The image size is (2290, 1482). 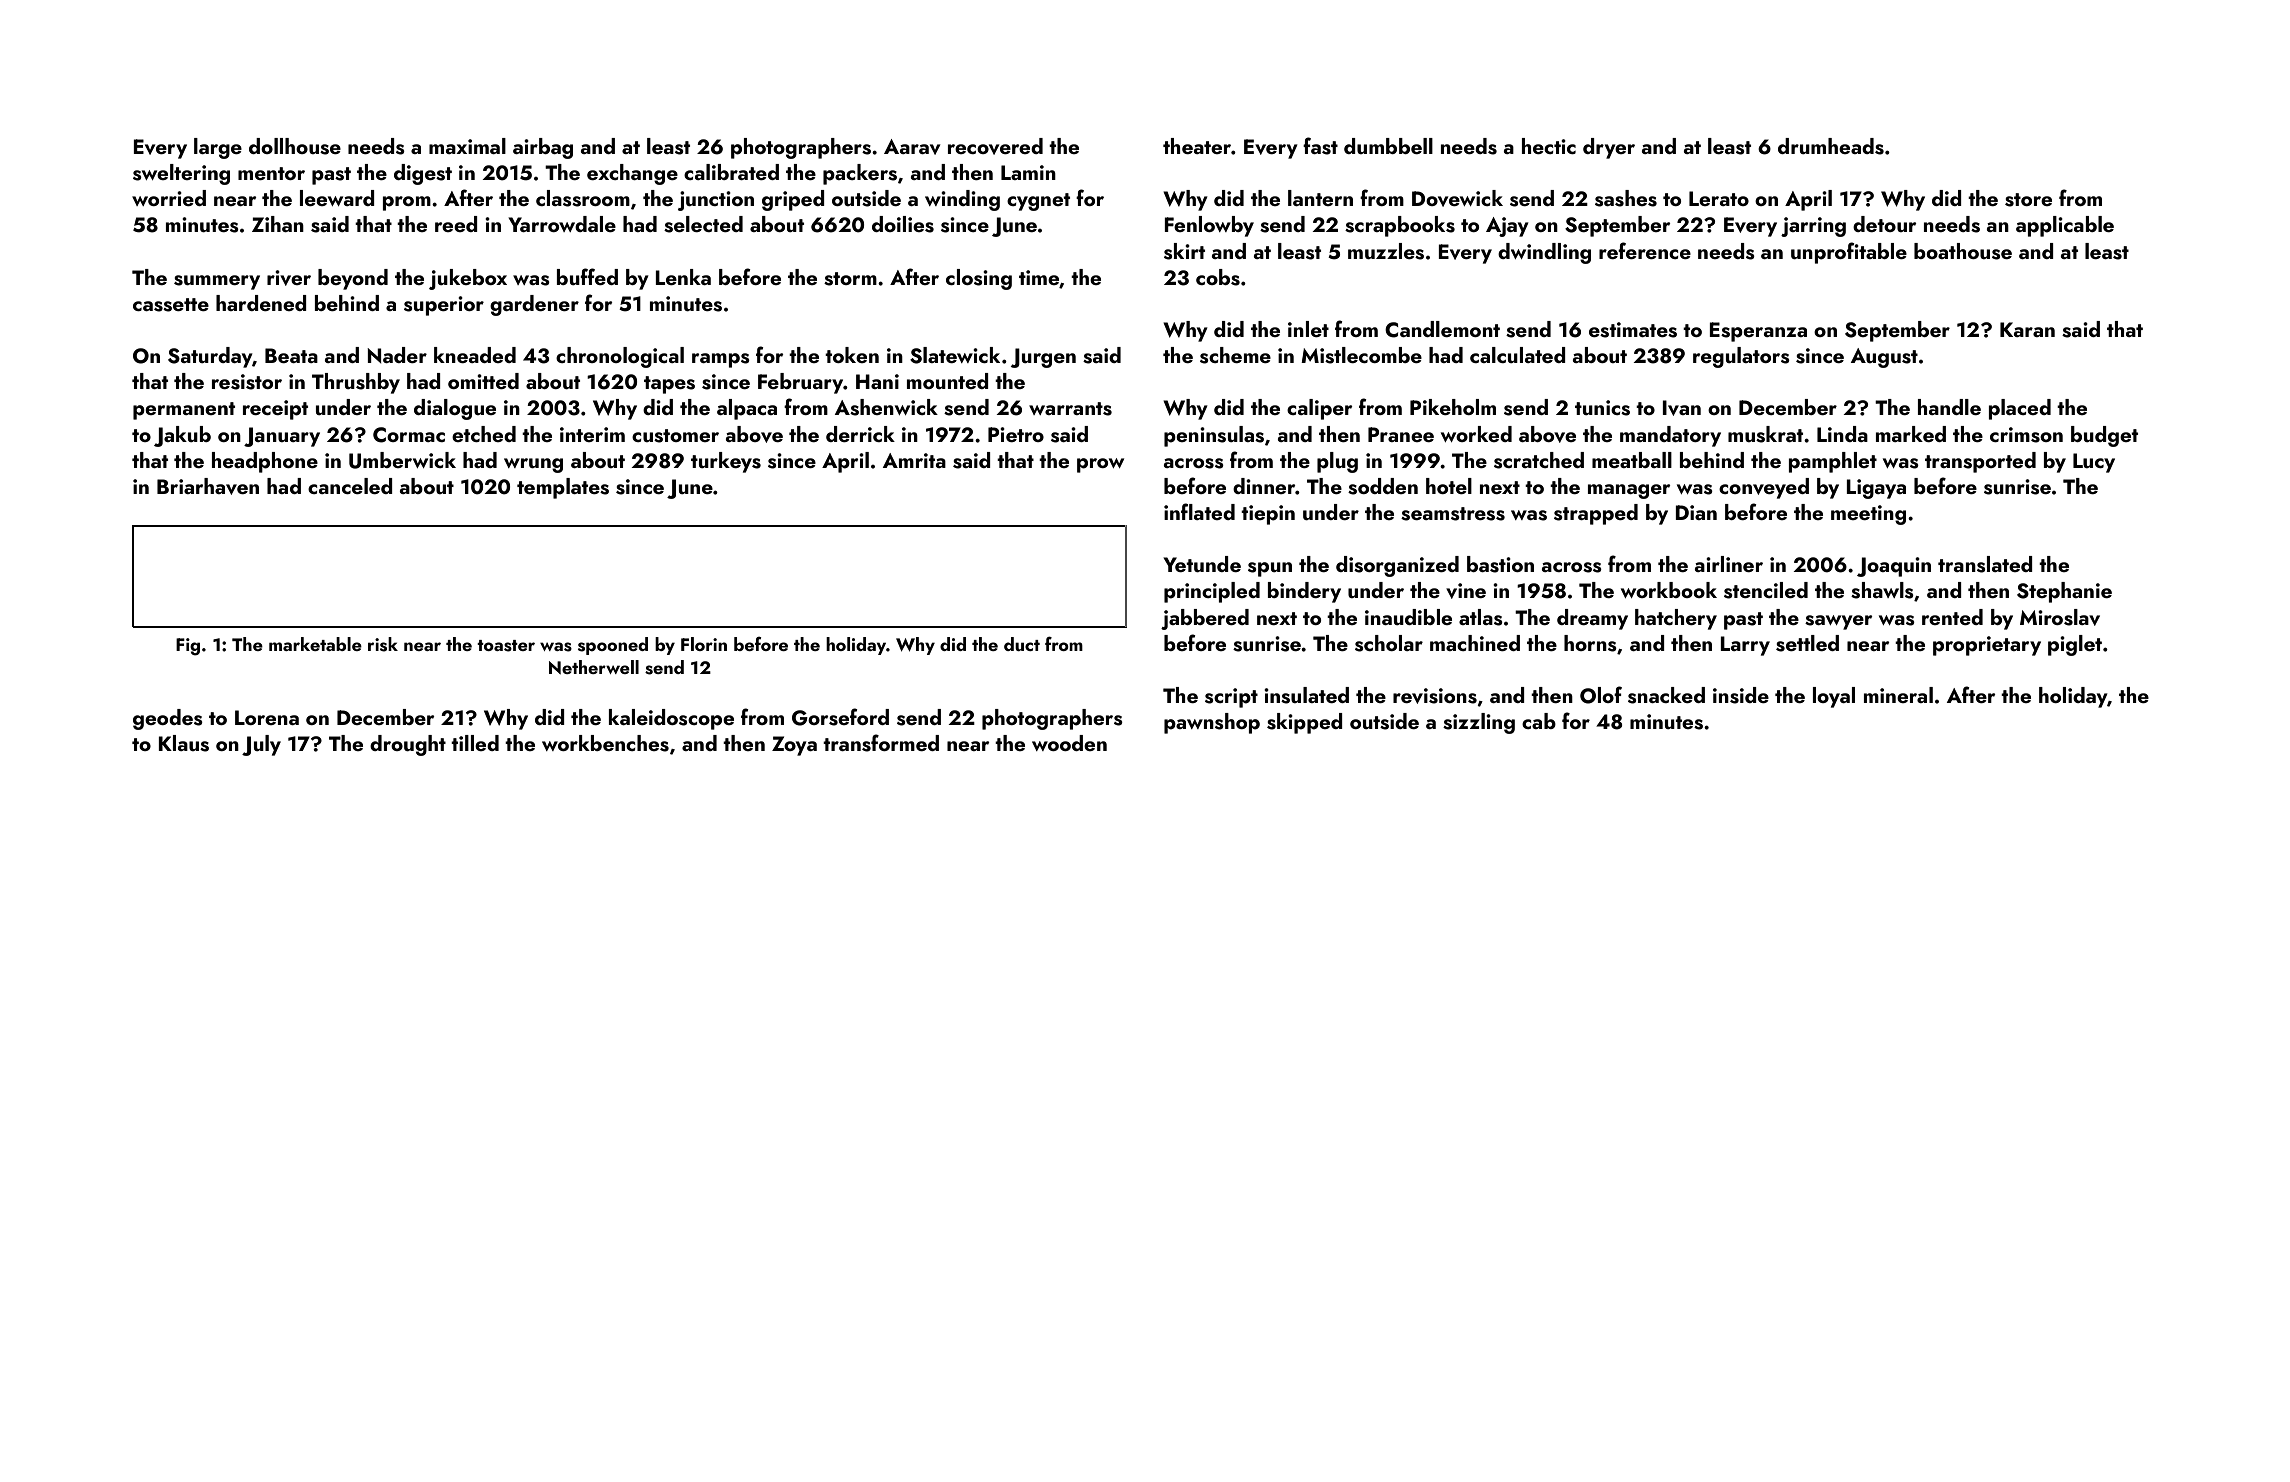 What do you see at coordinates (1212, 592) in the screenshot?
I see `principled` at bounding box center [1212, 592].
